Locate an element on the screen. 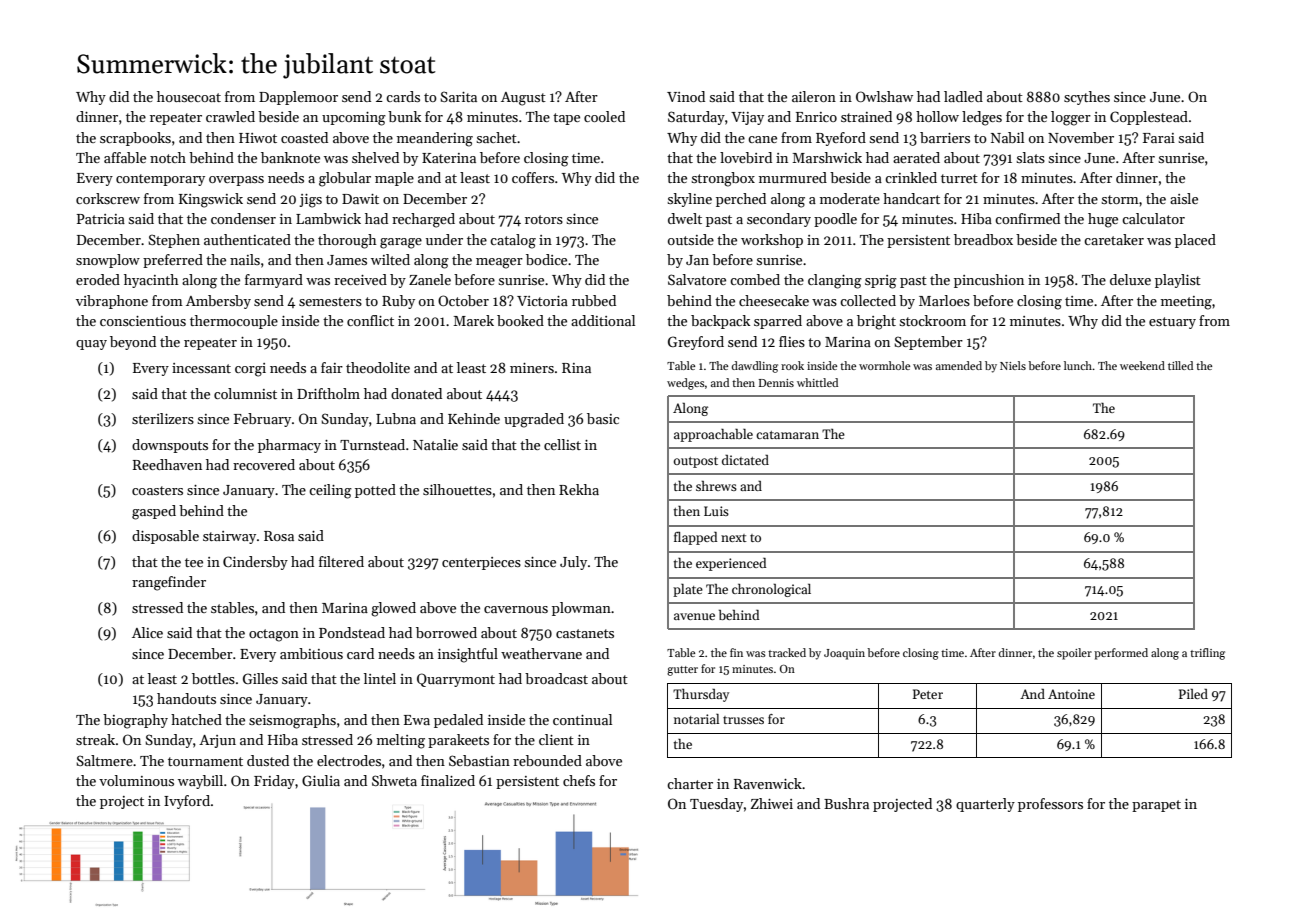 This screenshot has width=1308, height=924. Salvatore is located at coordinates (697, 279).
